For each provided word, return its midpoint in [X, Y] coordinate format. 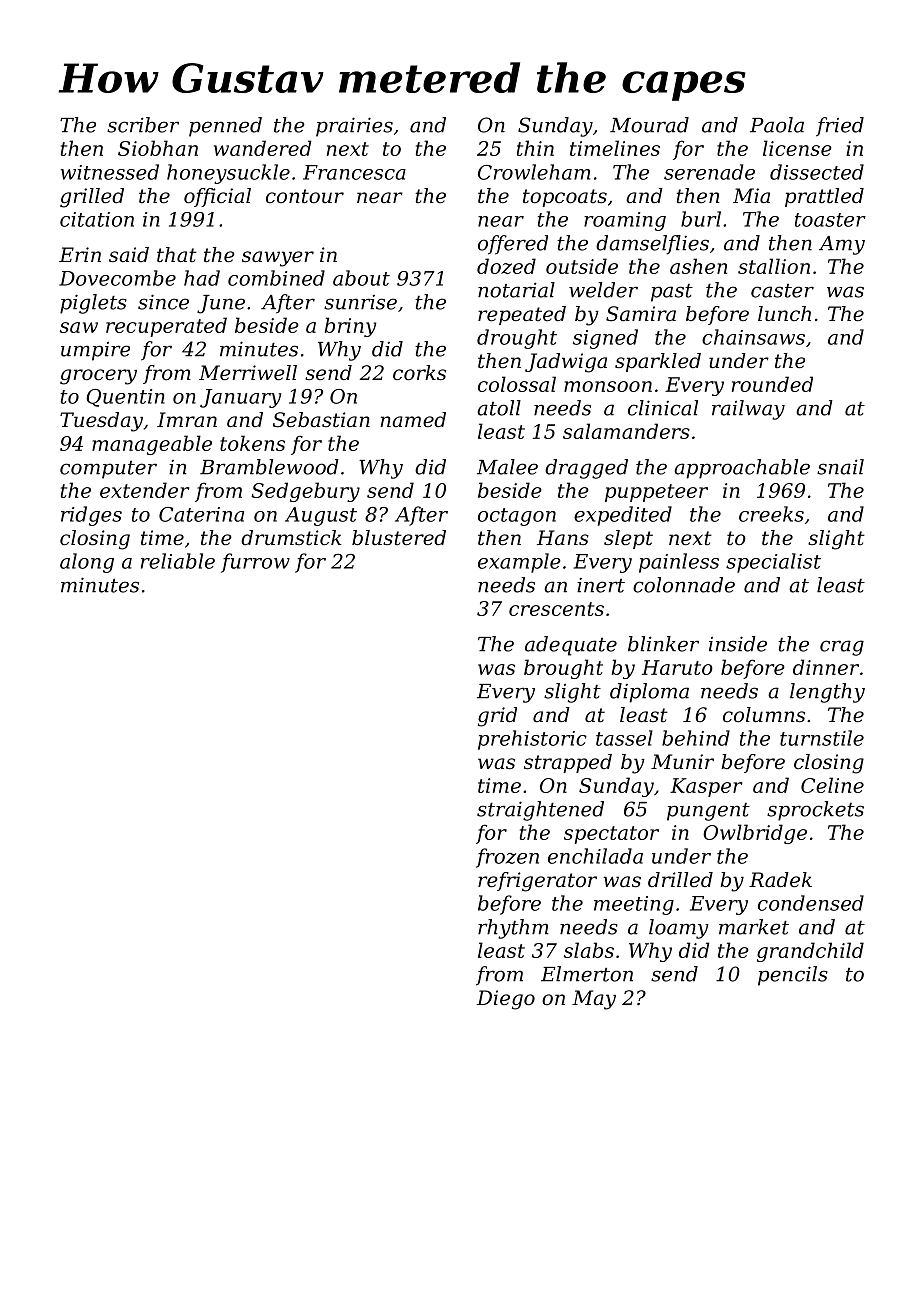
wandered [262, 148]
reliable [178, 561]
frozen [507, 858]
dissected [817, 172]
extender [144, 490]
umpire [95, 351]
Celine [832, 785]
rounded [772, 384]
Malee [507, 467]
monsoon [608, 386]
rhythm [513, 929]
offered [513, 245]
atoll [499, 408]
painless [679, 563]
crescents [556, 609]
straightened [540, 811]
